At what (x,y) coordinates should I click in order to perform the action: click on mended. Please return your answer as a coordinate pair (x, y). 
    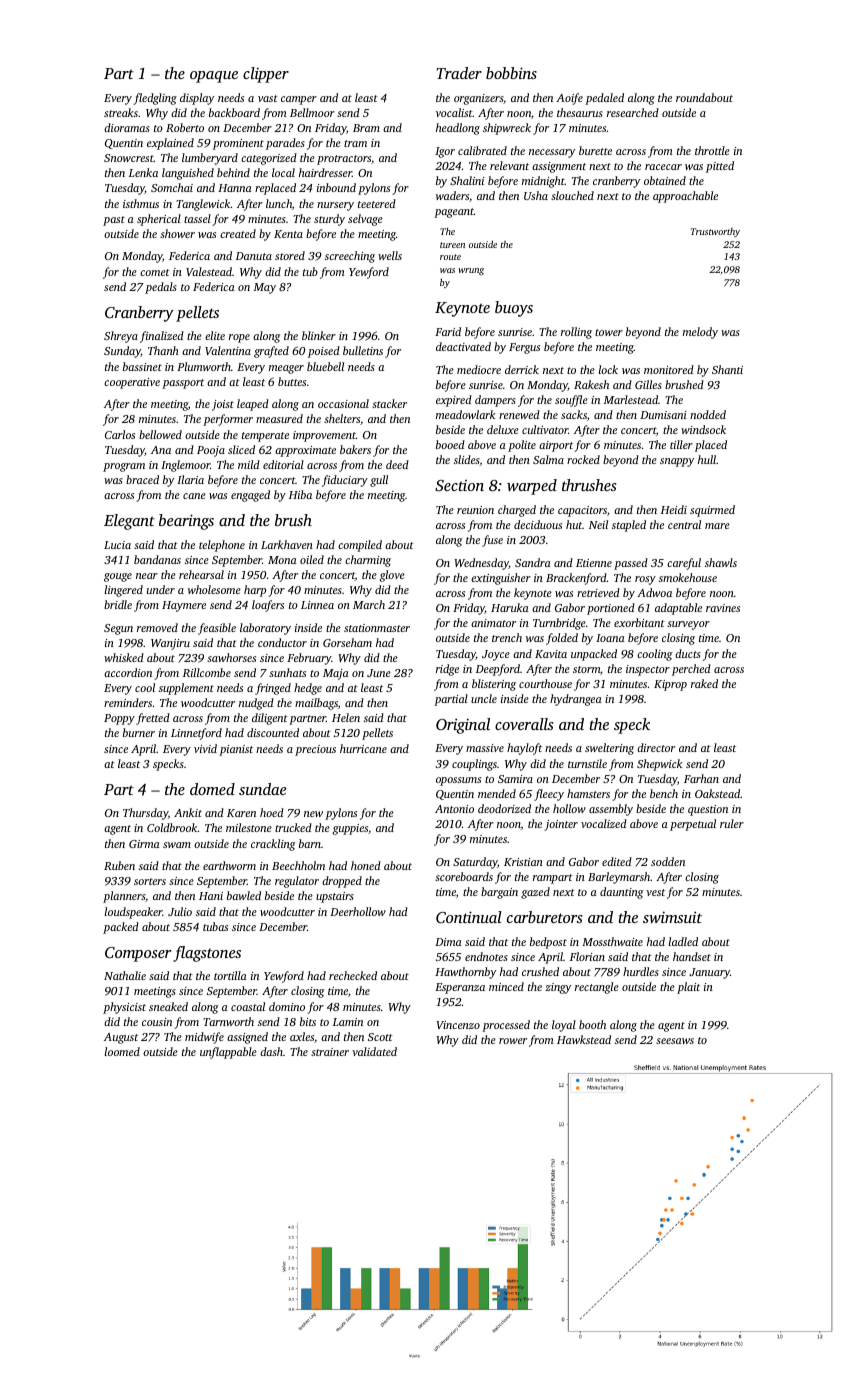
    Looking at the image, I should click on (497, 793).
